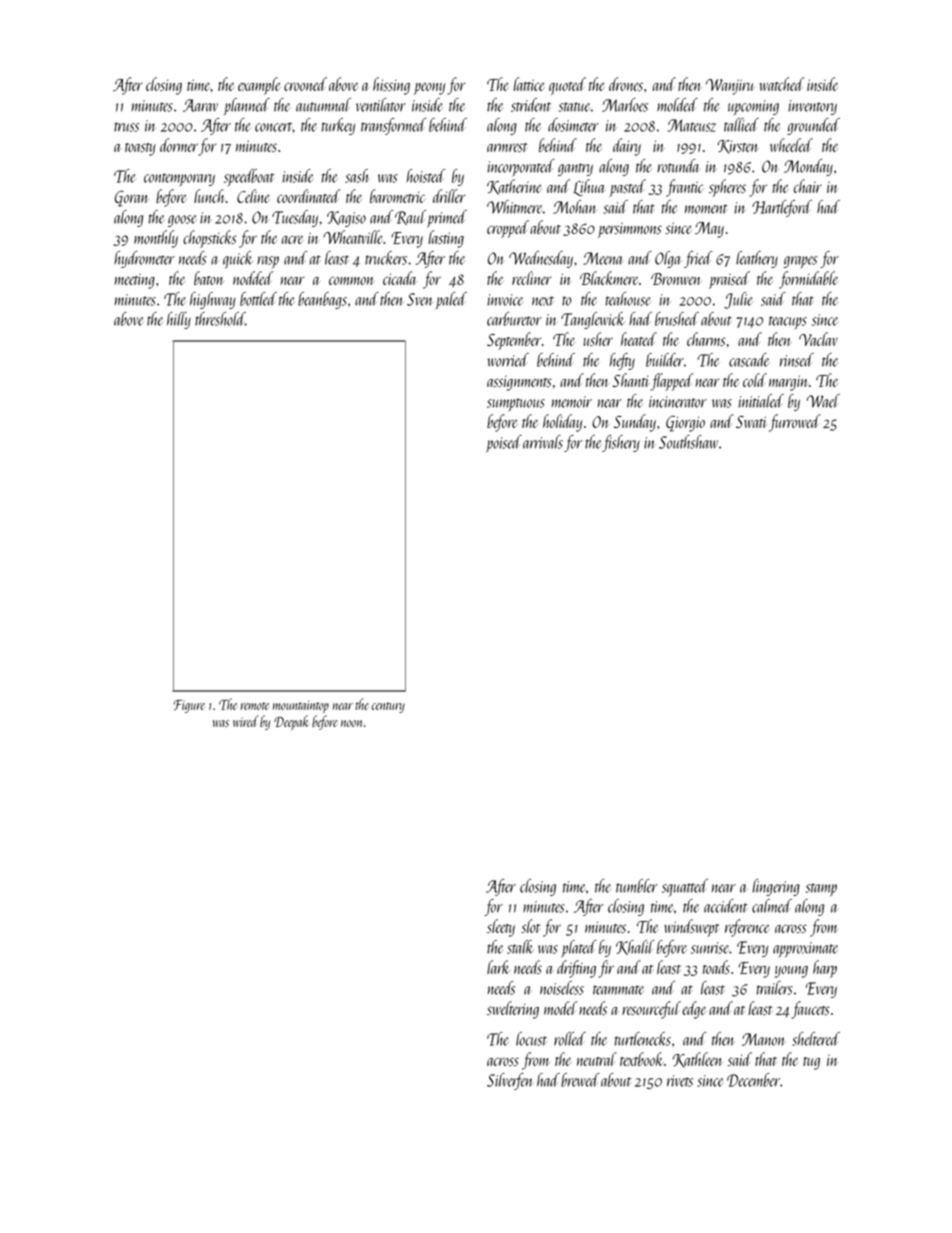 Image resolution: width=952 pixels, height=1233 pixels. I want to click on Marloes, so click(625, 105).
